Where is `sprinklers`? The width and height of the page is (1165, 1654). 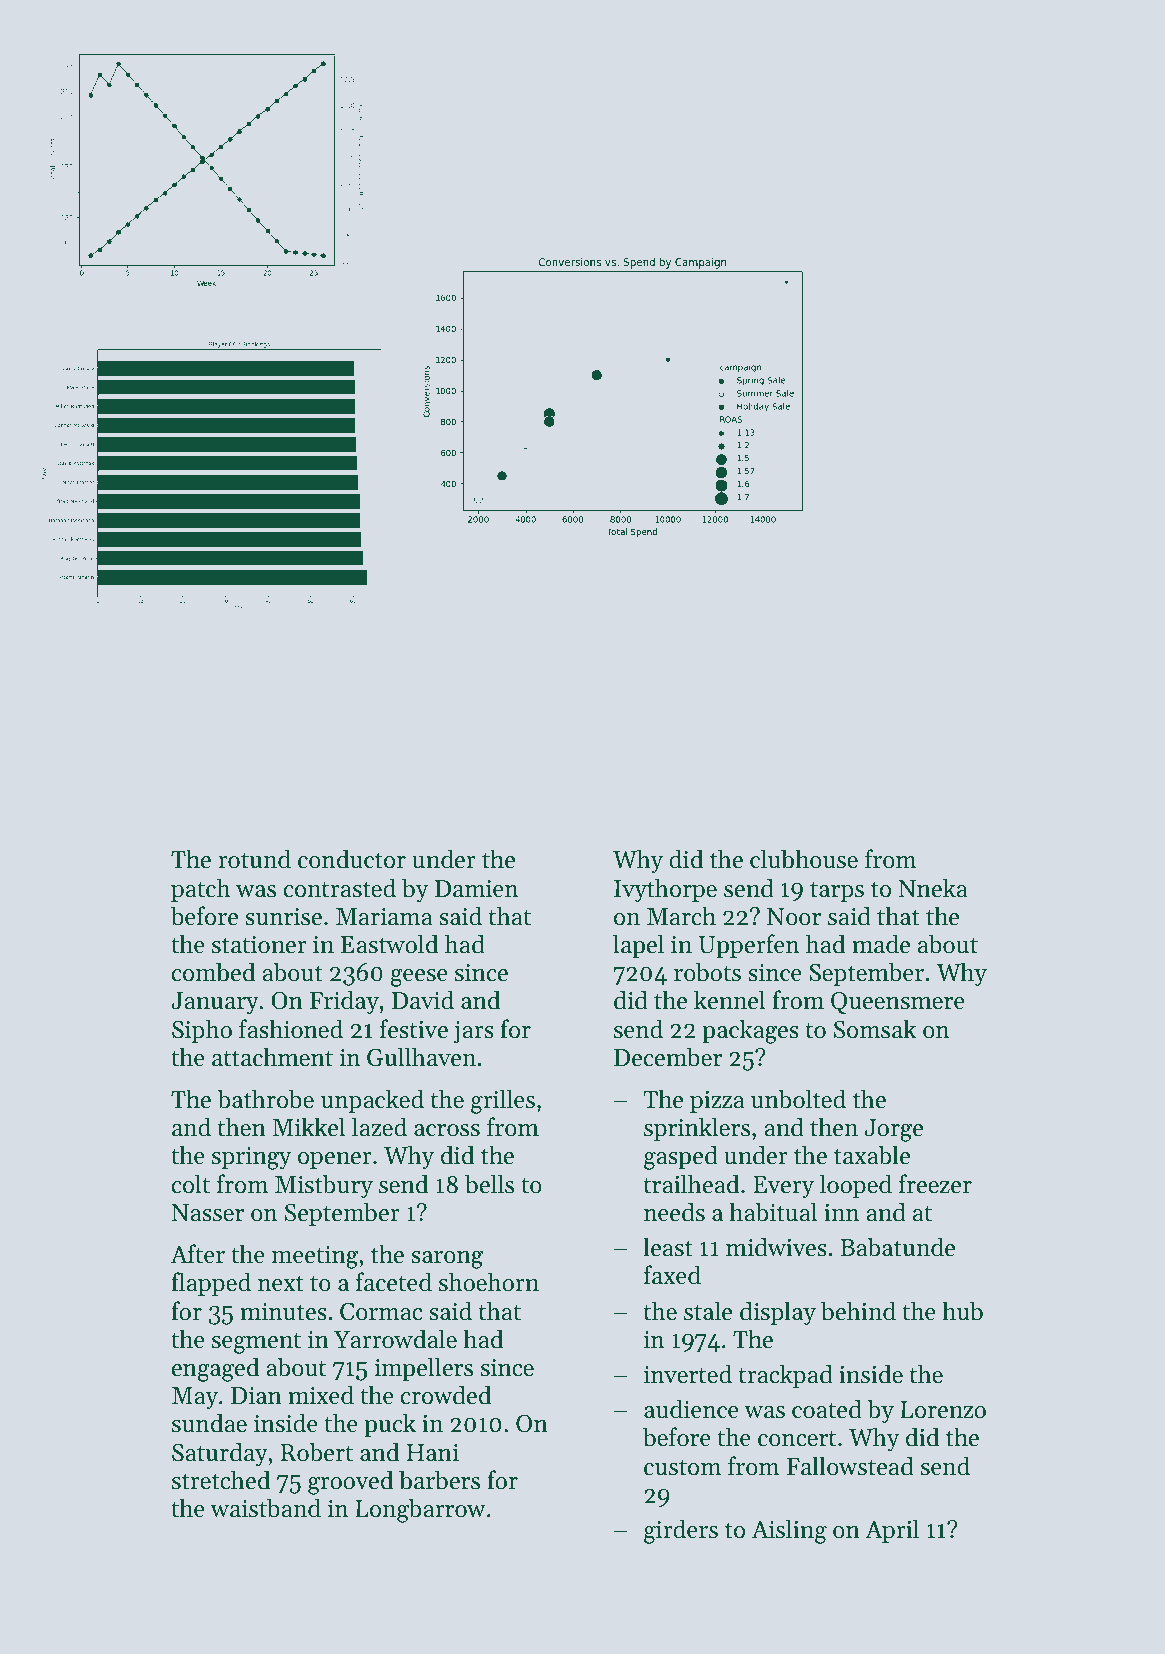 sprinklers is located at coordinates (697, 1129).
